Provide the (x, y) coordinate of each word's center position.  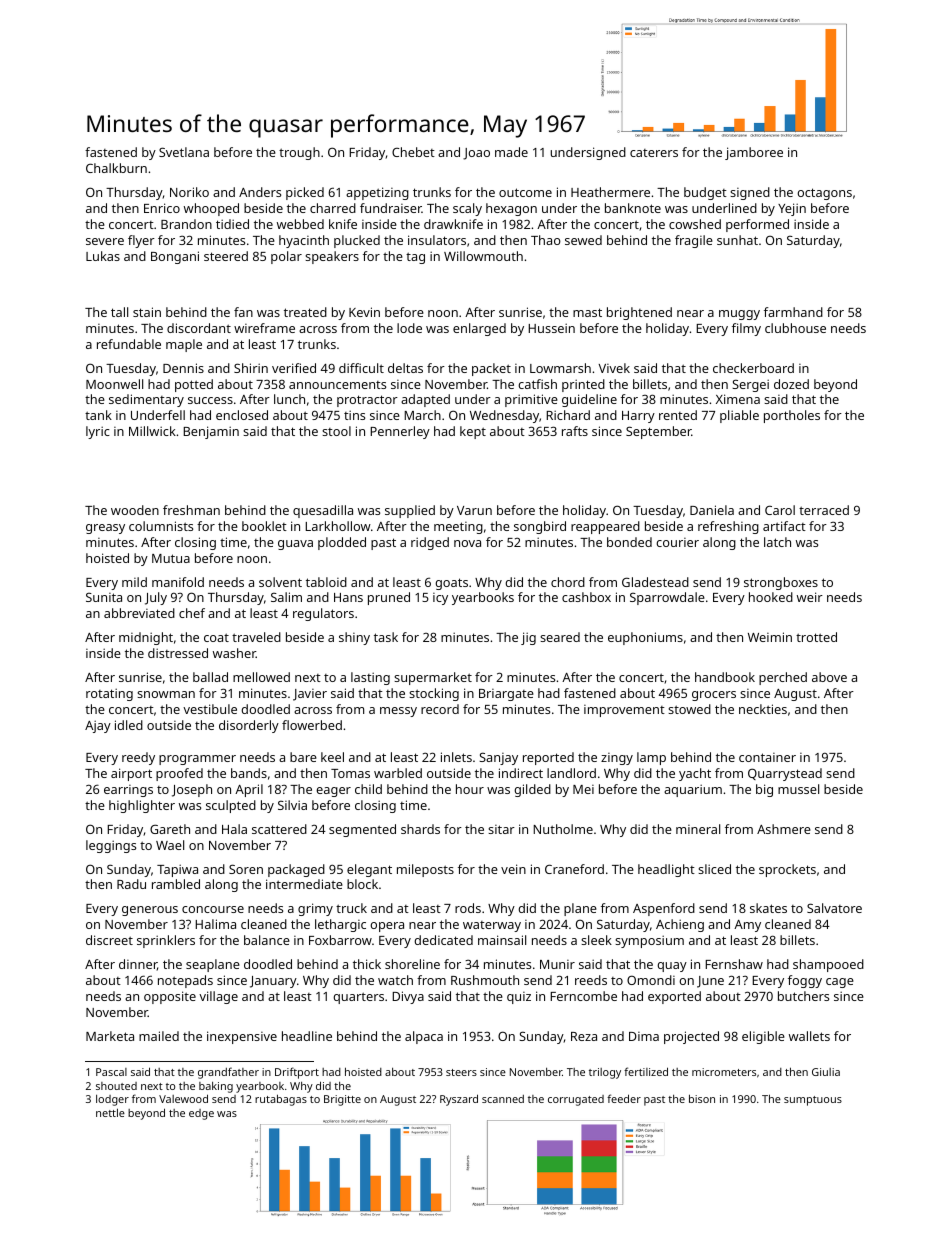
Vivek (614, 368)
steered (226, 256)
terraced (824, 510)
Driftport (297, 1073)
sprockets (787, 870)
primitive (531, 400)
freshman (191, 510)
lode (409, 328)
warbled (398, 773)
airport (131, 774)
